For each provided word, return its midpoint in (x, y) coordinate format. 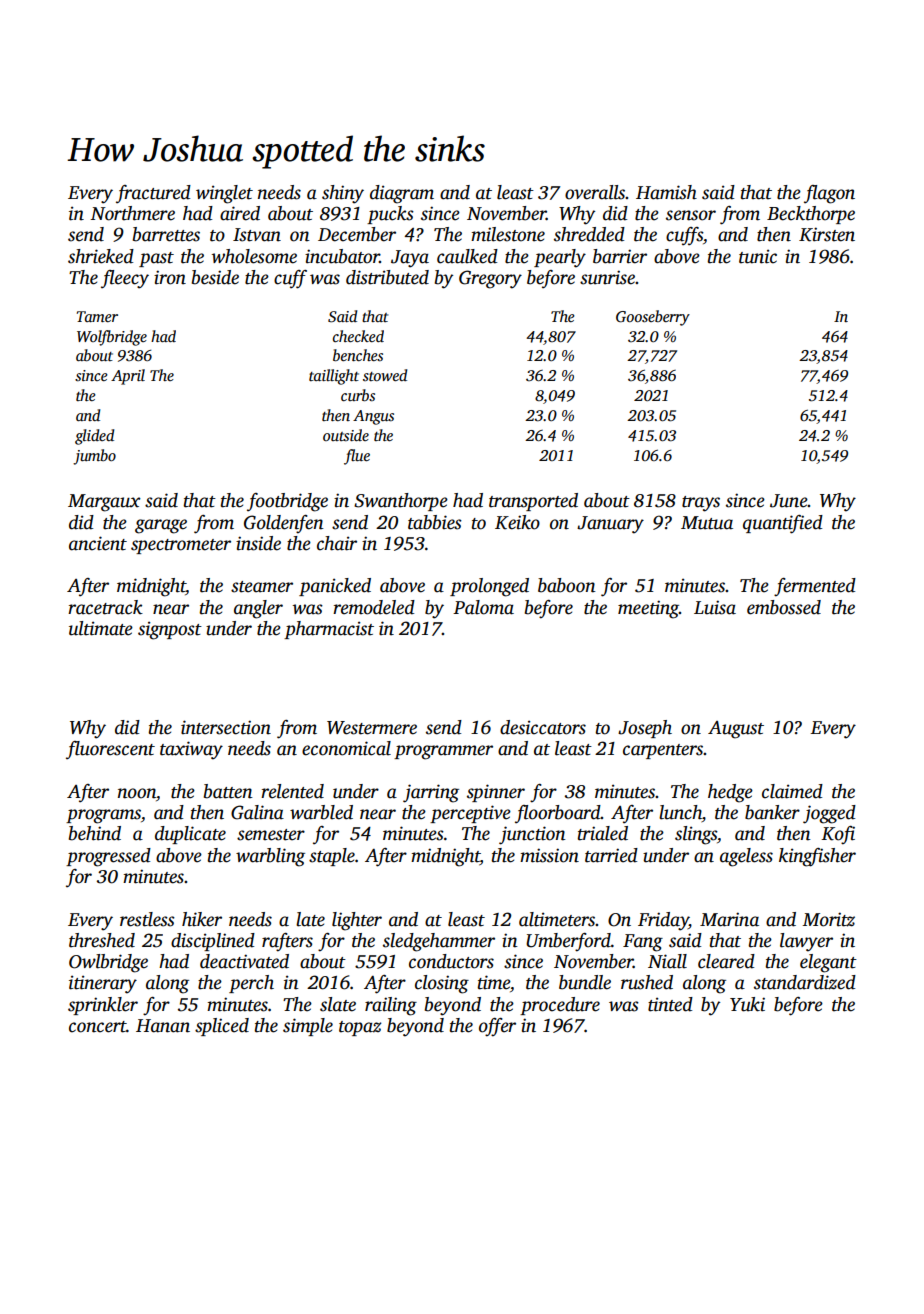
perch (251, 984)
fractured (153, 194)
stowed (385, 375)
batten (228, 791)
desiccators (543, 727)
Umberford (568, 942)
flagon (829, 194)
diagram (402, 194)
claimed (792, 791)
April (128, 377)
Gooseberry (653, 318)
